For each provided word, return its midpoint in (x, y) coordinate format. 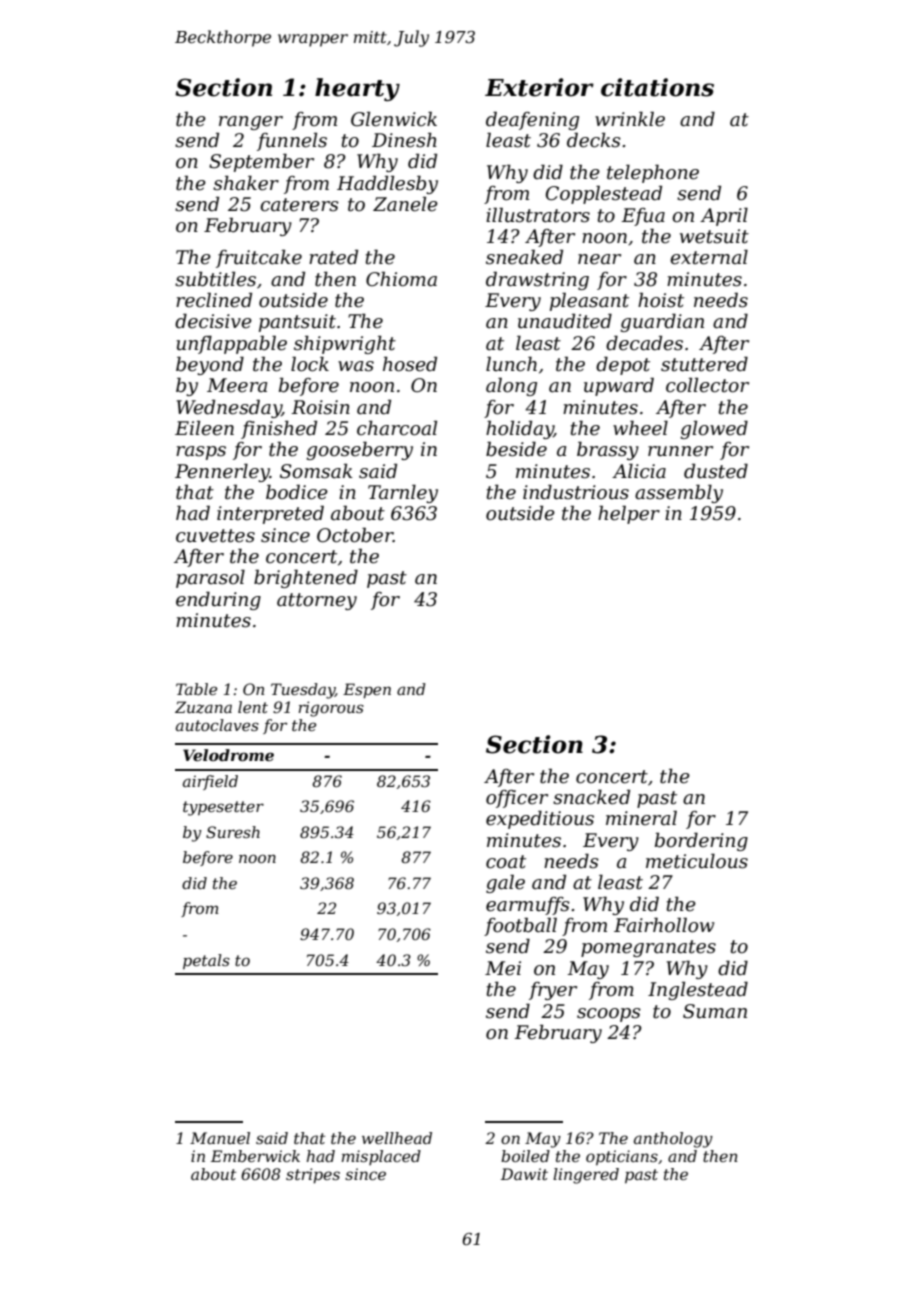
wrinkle (630, 119)
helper (629, 514)
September (261, 162)
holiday (520, 429)
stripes (313, 1176)
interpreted (270, 514)
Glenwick (394, 119)
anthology (673, 1140)
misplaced (381, 1157)
